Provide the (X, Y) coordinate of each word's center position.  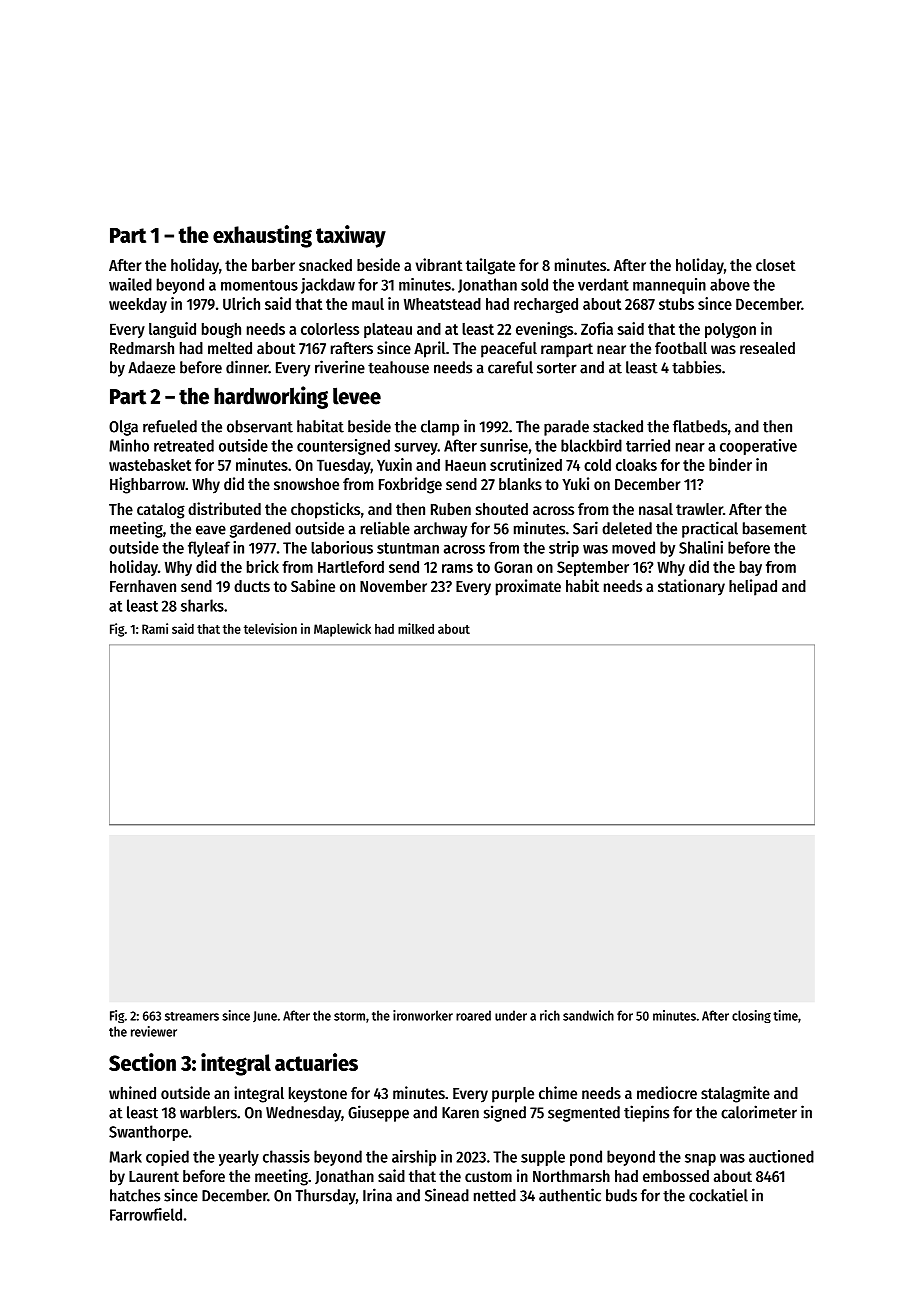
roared (473, 1015)
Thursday (325, 1197)
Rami (155, 628)
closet (776, 265)
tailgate (490, 266)
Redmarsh (142, 348)
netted (495, 1195)
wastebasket (150, 465)
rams (457, 568)
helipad (753, 587)
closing (751, 1016)
